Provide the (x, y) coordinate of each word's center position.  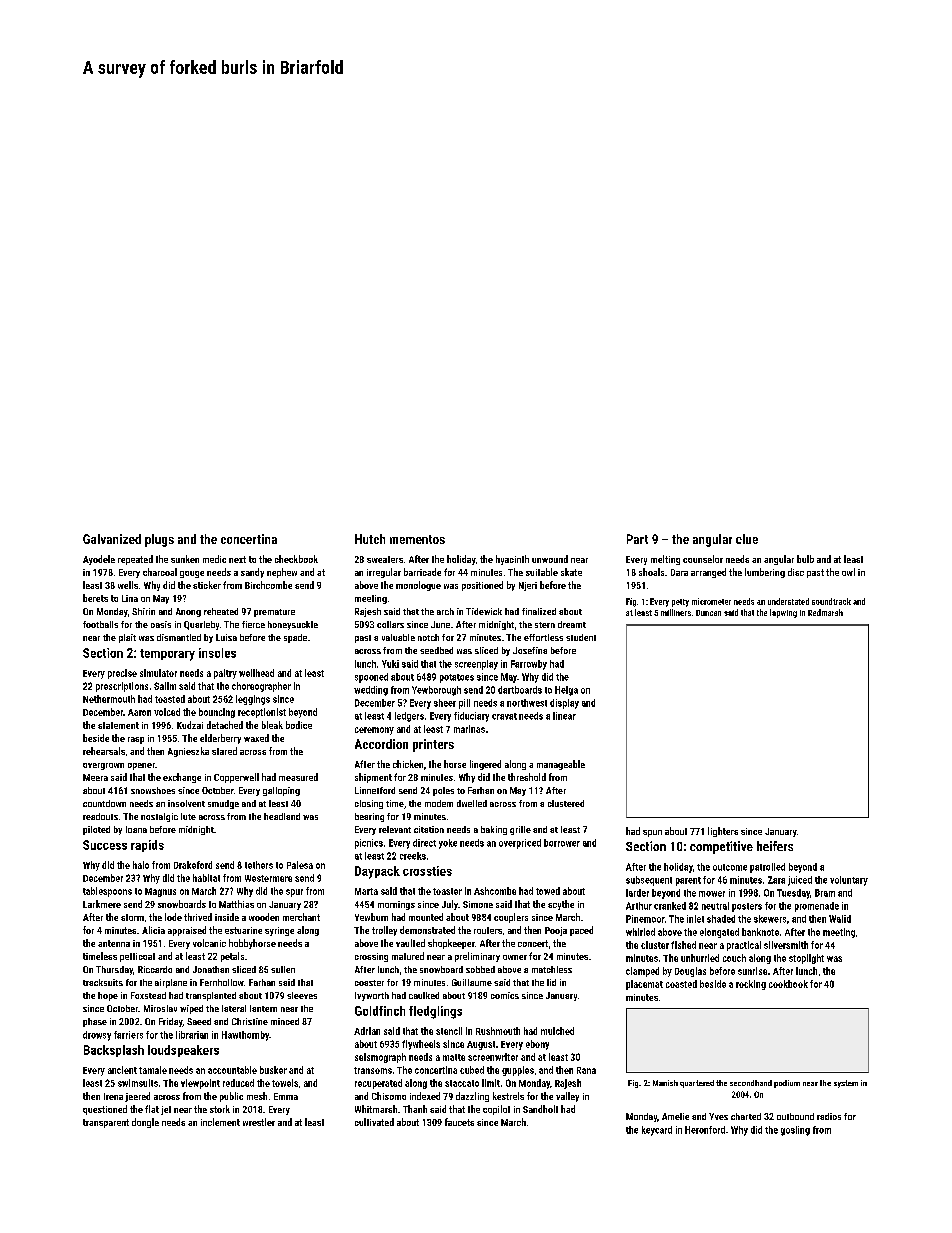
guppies (518, 1071)
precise (122, 674)
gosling (795, 1131)
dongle (145, 1123)
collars (390, 624)
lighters (723, 832)
